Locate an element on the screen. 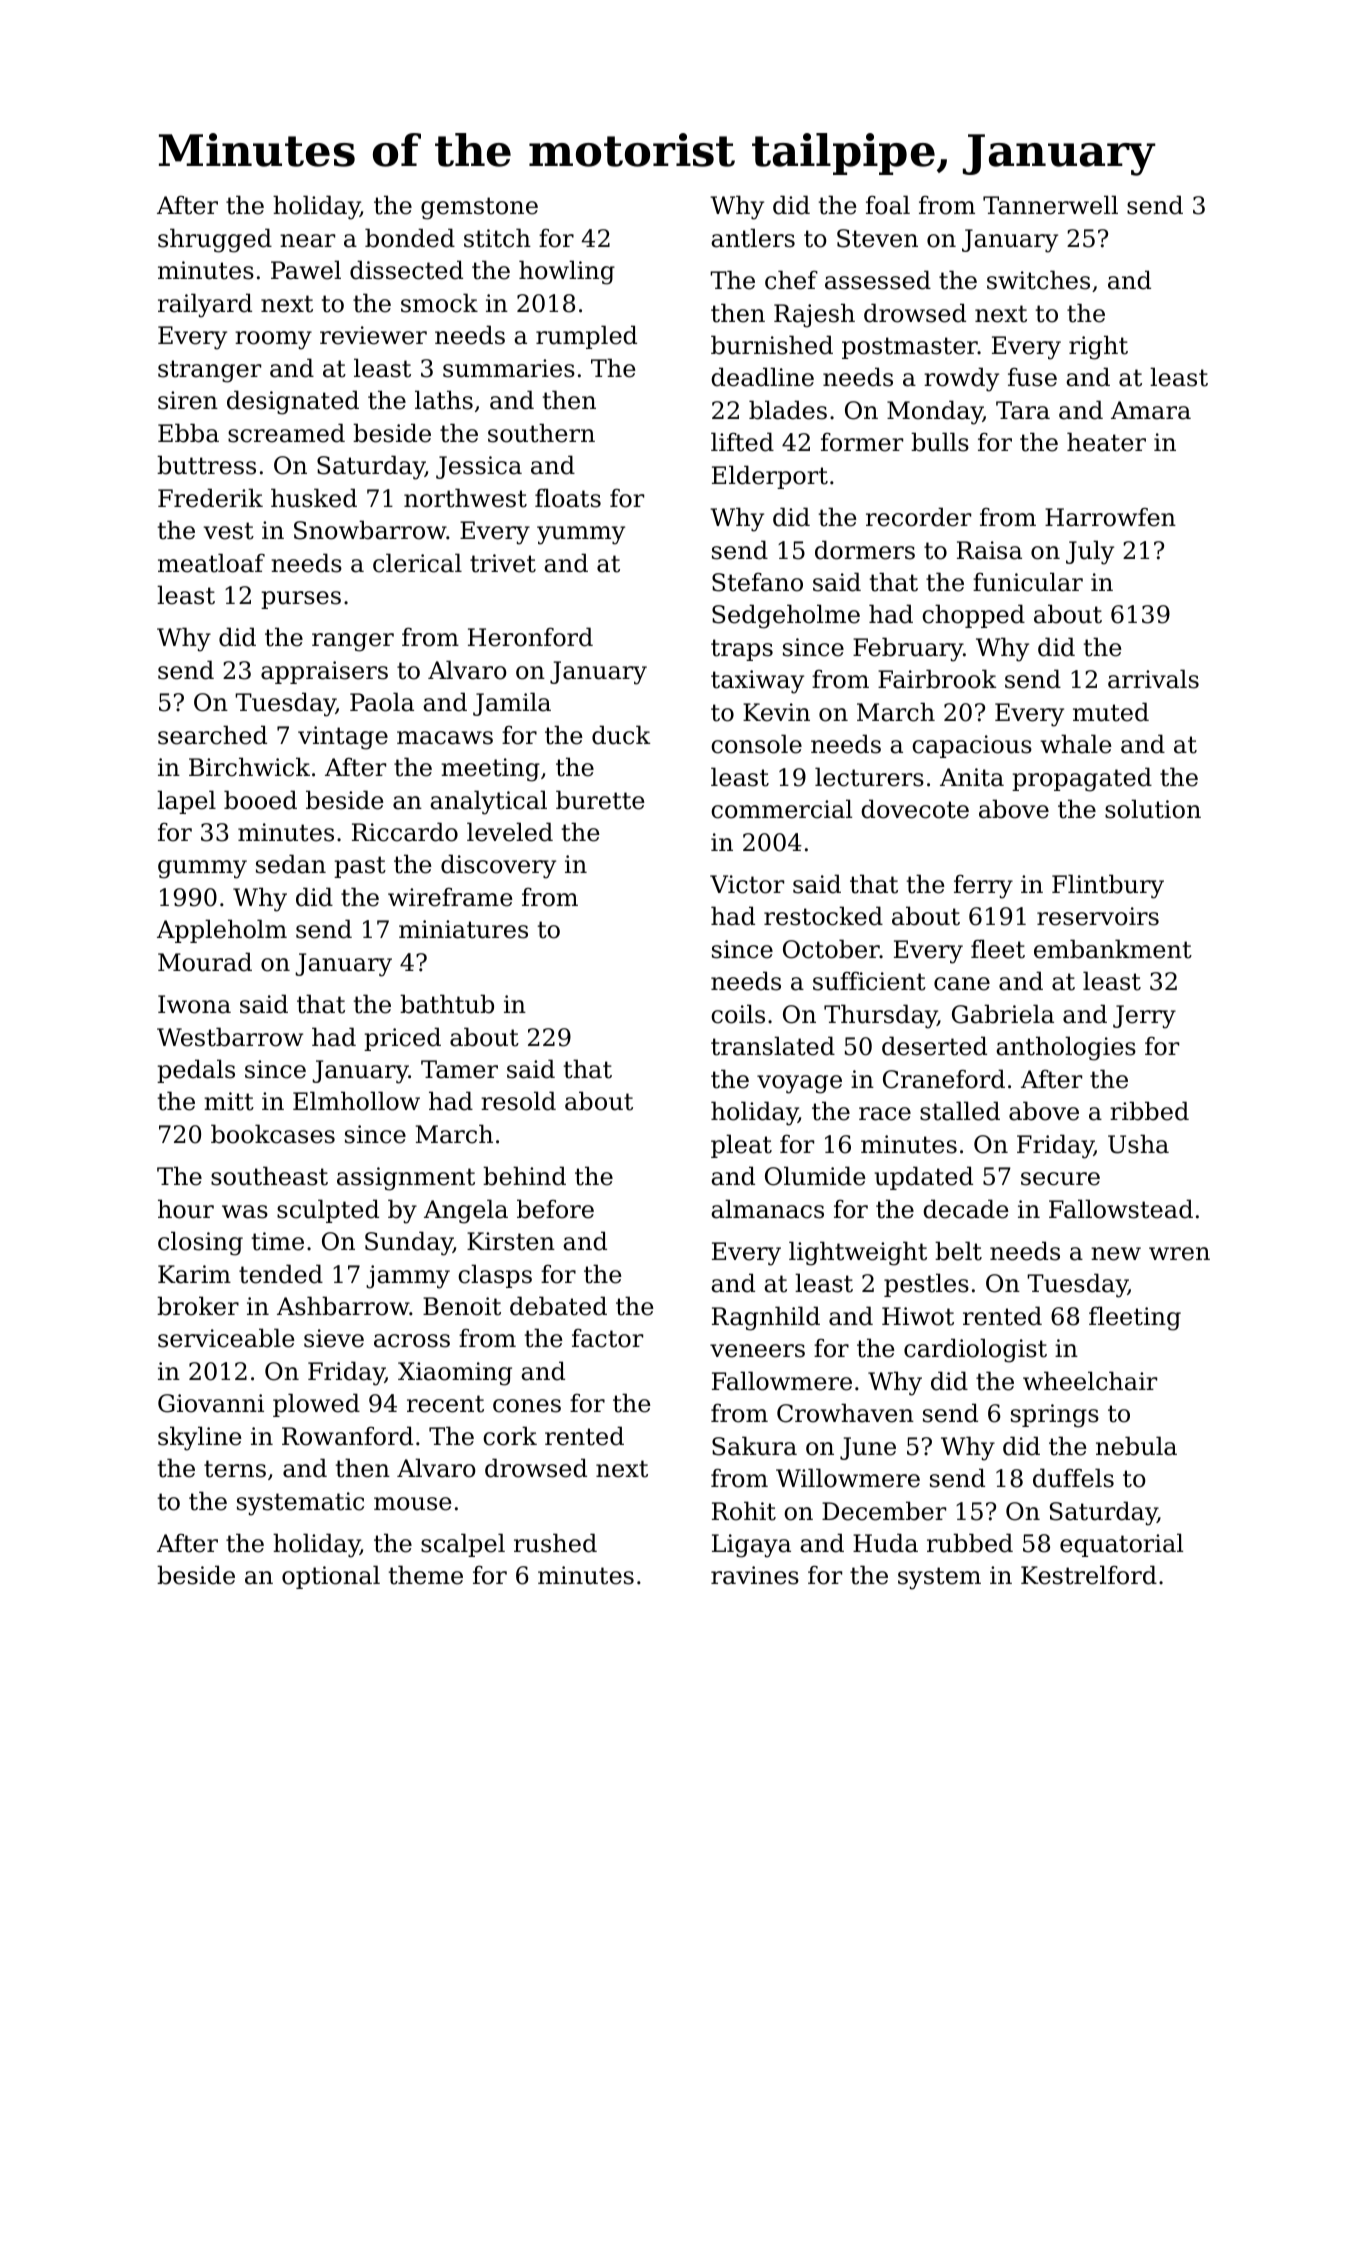  discovery is located at coordinates (498, 866).
